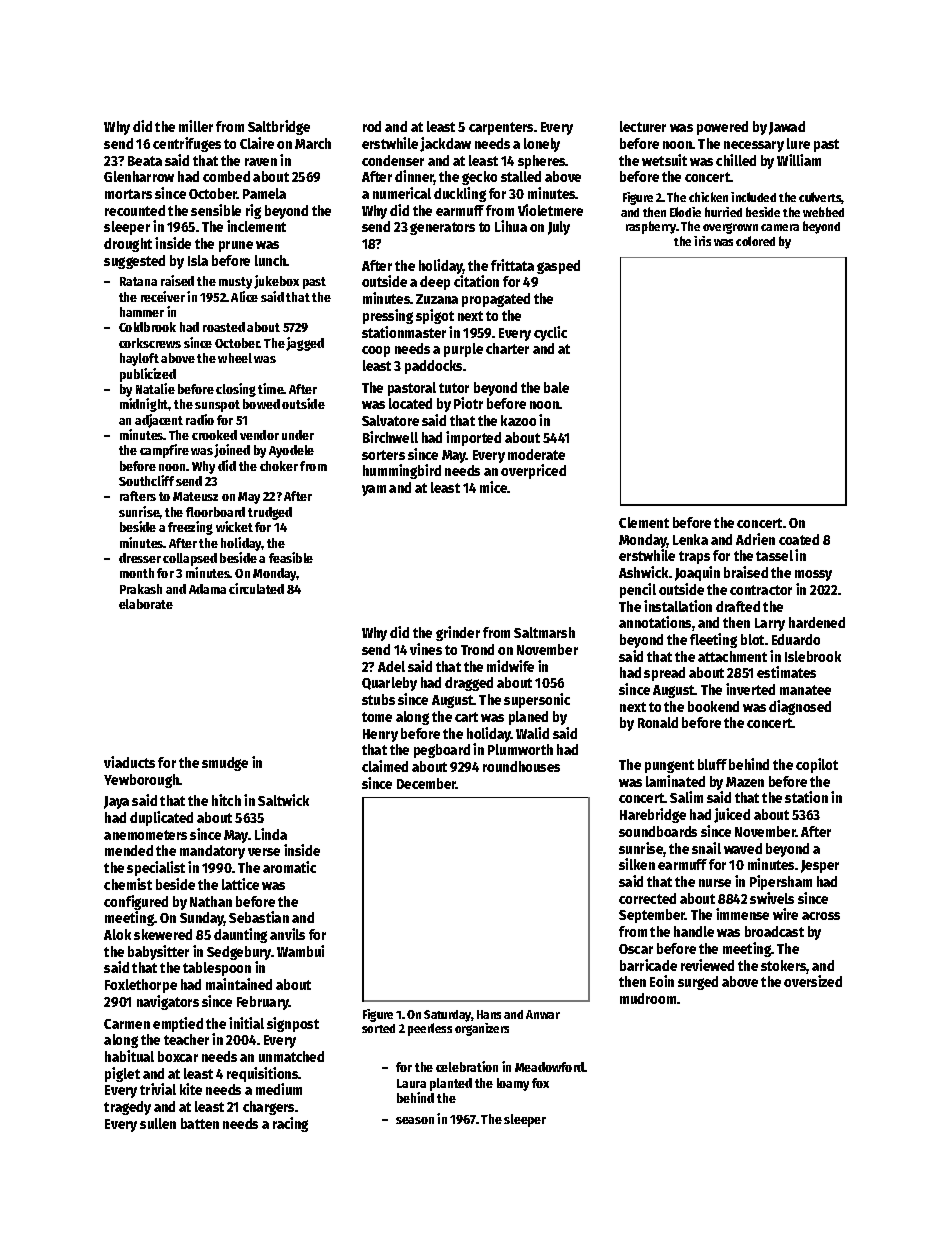  I want to click on rod, so click(372, 126).
